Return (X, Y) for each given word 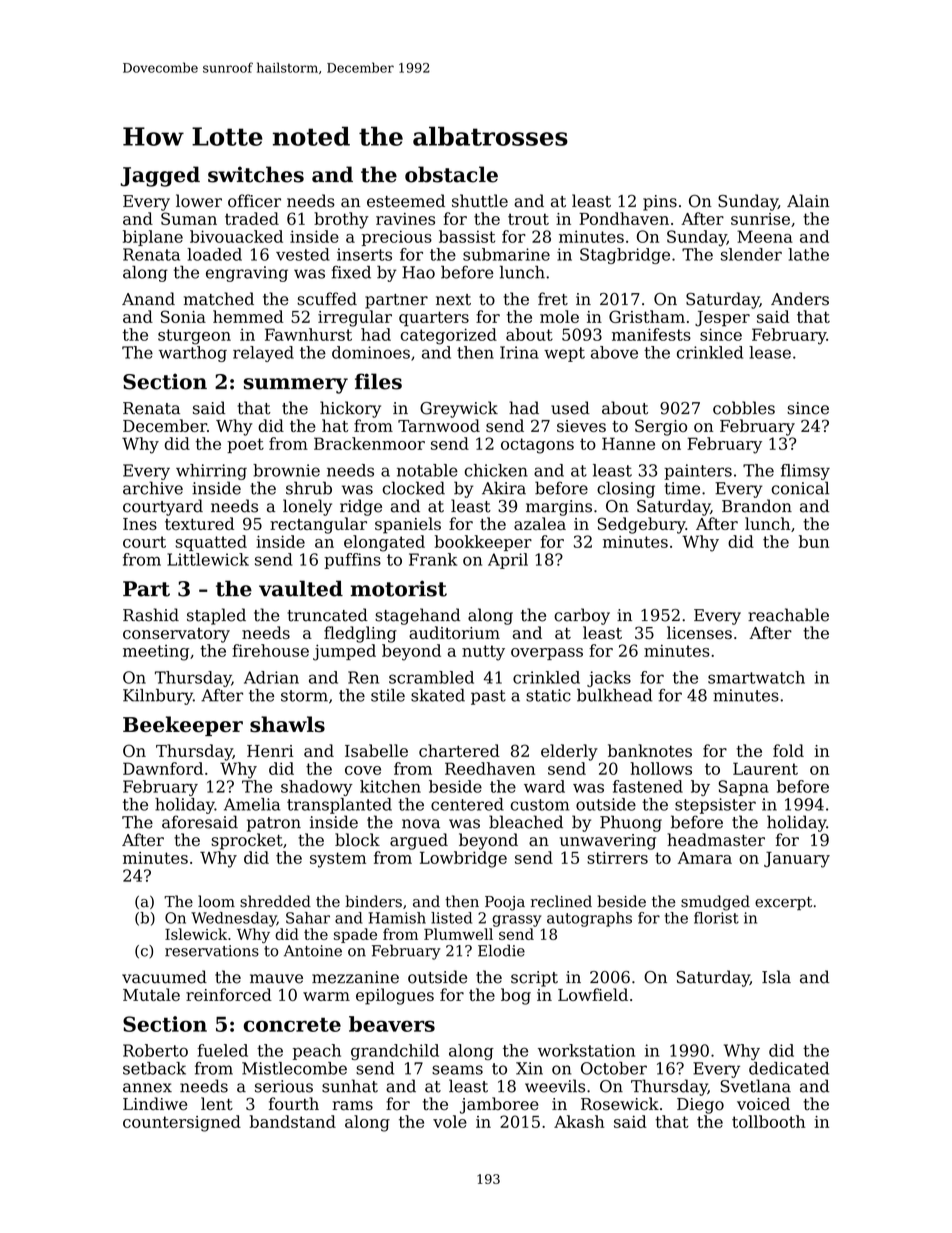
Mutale (151, 994)
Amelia (252, 804)
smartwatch (756, 677)
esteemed (406, 201)
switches (256, 174)
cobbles (744, 408)
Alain (808, 201)
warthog (193, 354)
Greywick (459, 409)
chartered (459, 750)
